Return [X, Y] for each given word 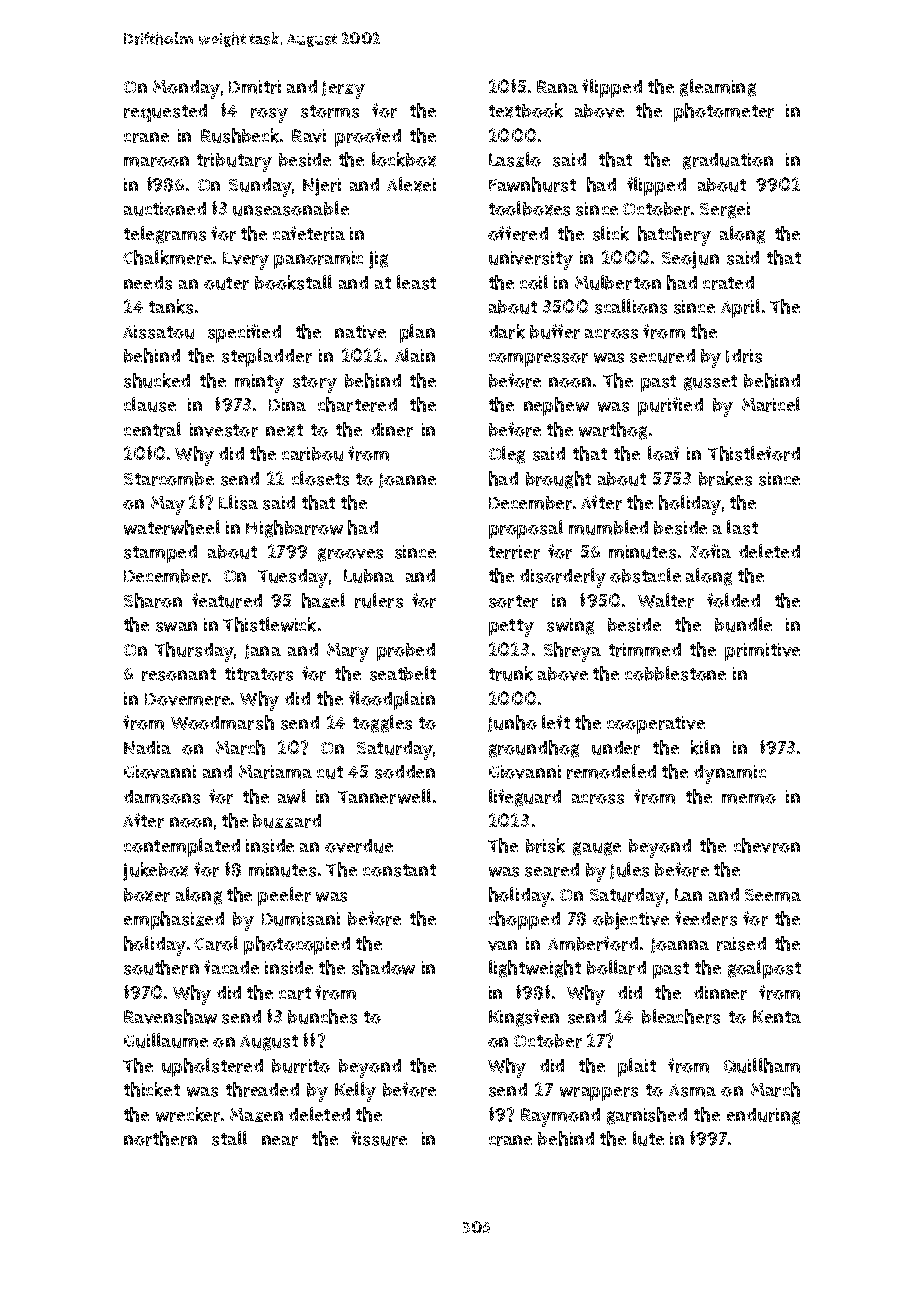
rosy [269, 115]
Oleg [507, 455]
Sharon [153, 600]
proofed [368, 137]
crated [728, 283]
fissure [379, 1138]
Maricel [771, 404]
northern [160, 1138]
